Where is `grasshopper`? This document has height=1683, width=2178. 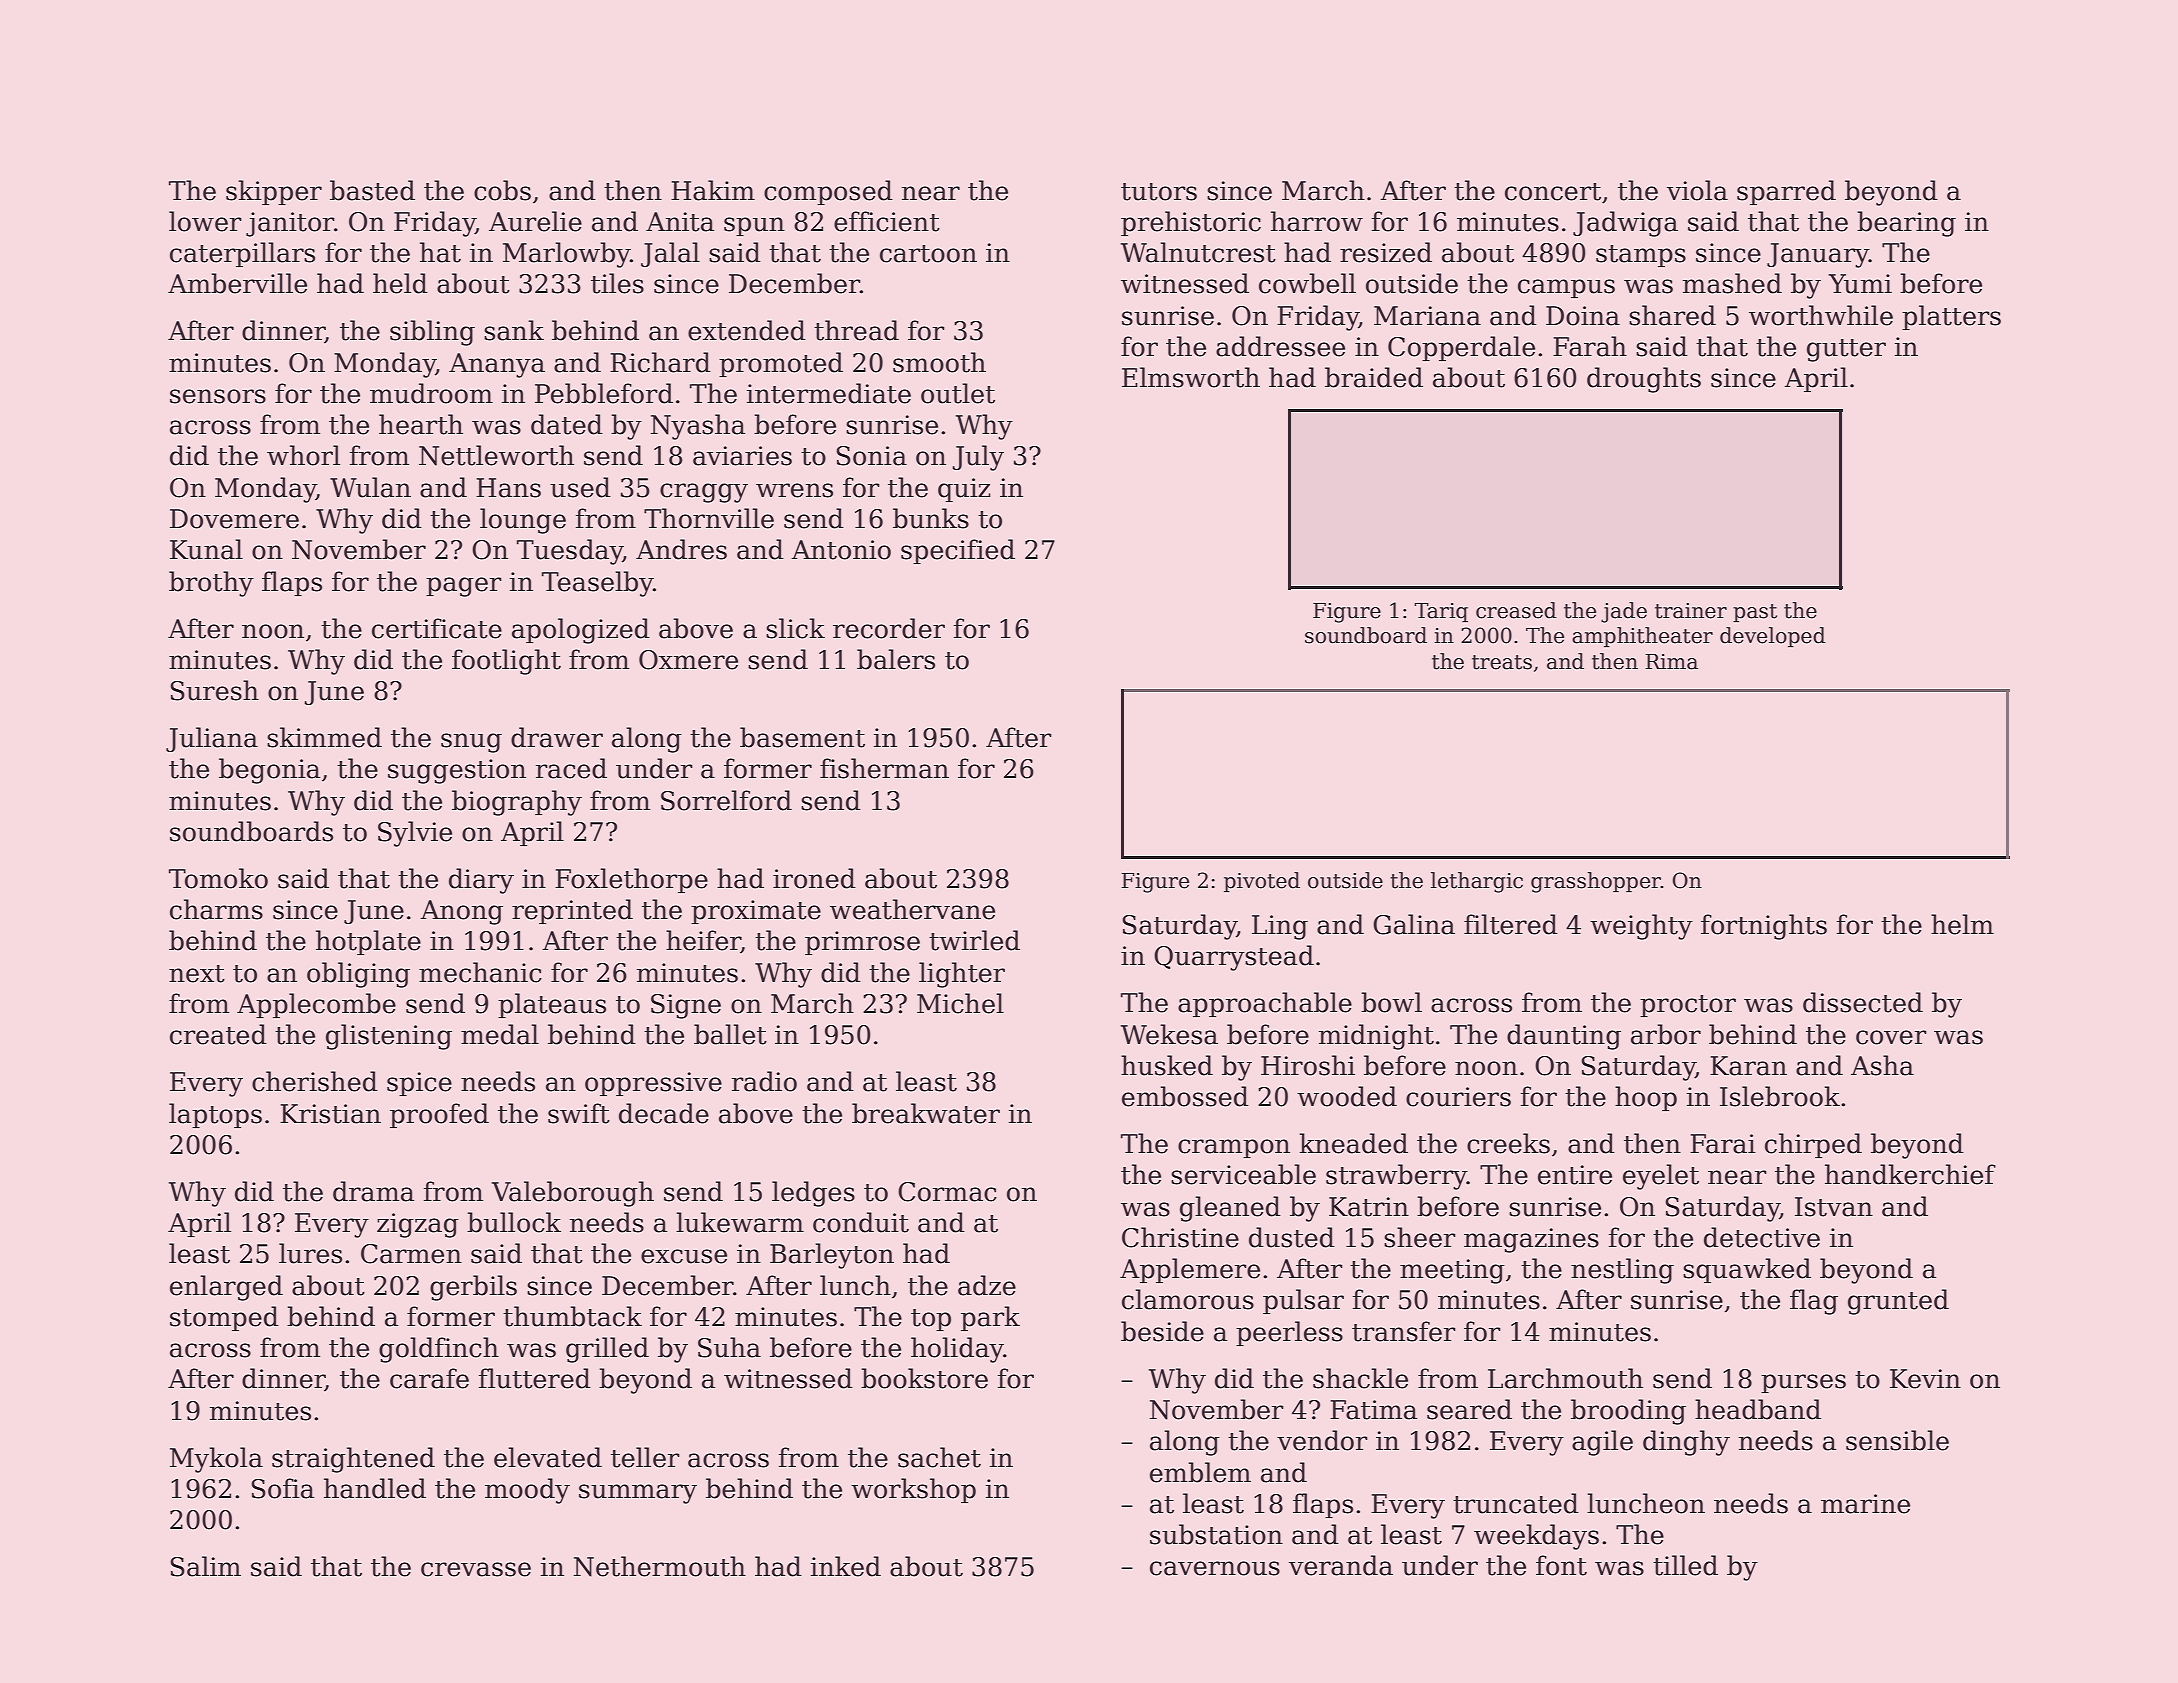 grasshopper is located at coordinates (1596, 882).
